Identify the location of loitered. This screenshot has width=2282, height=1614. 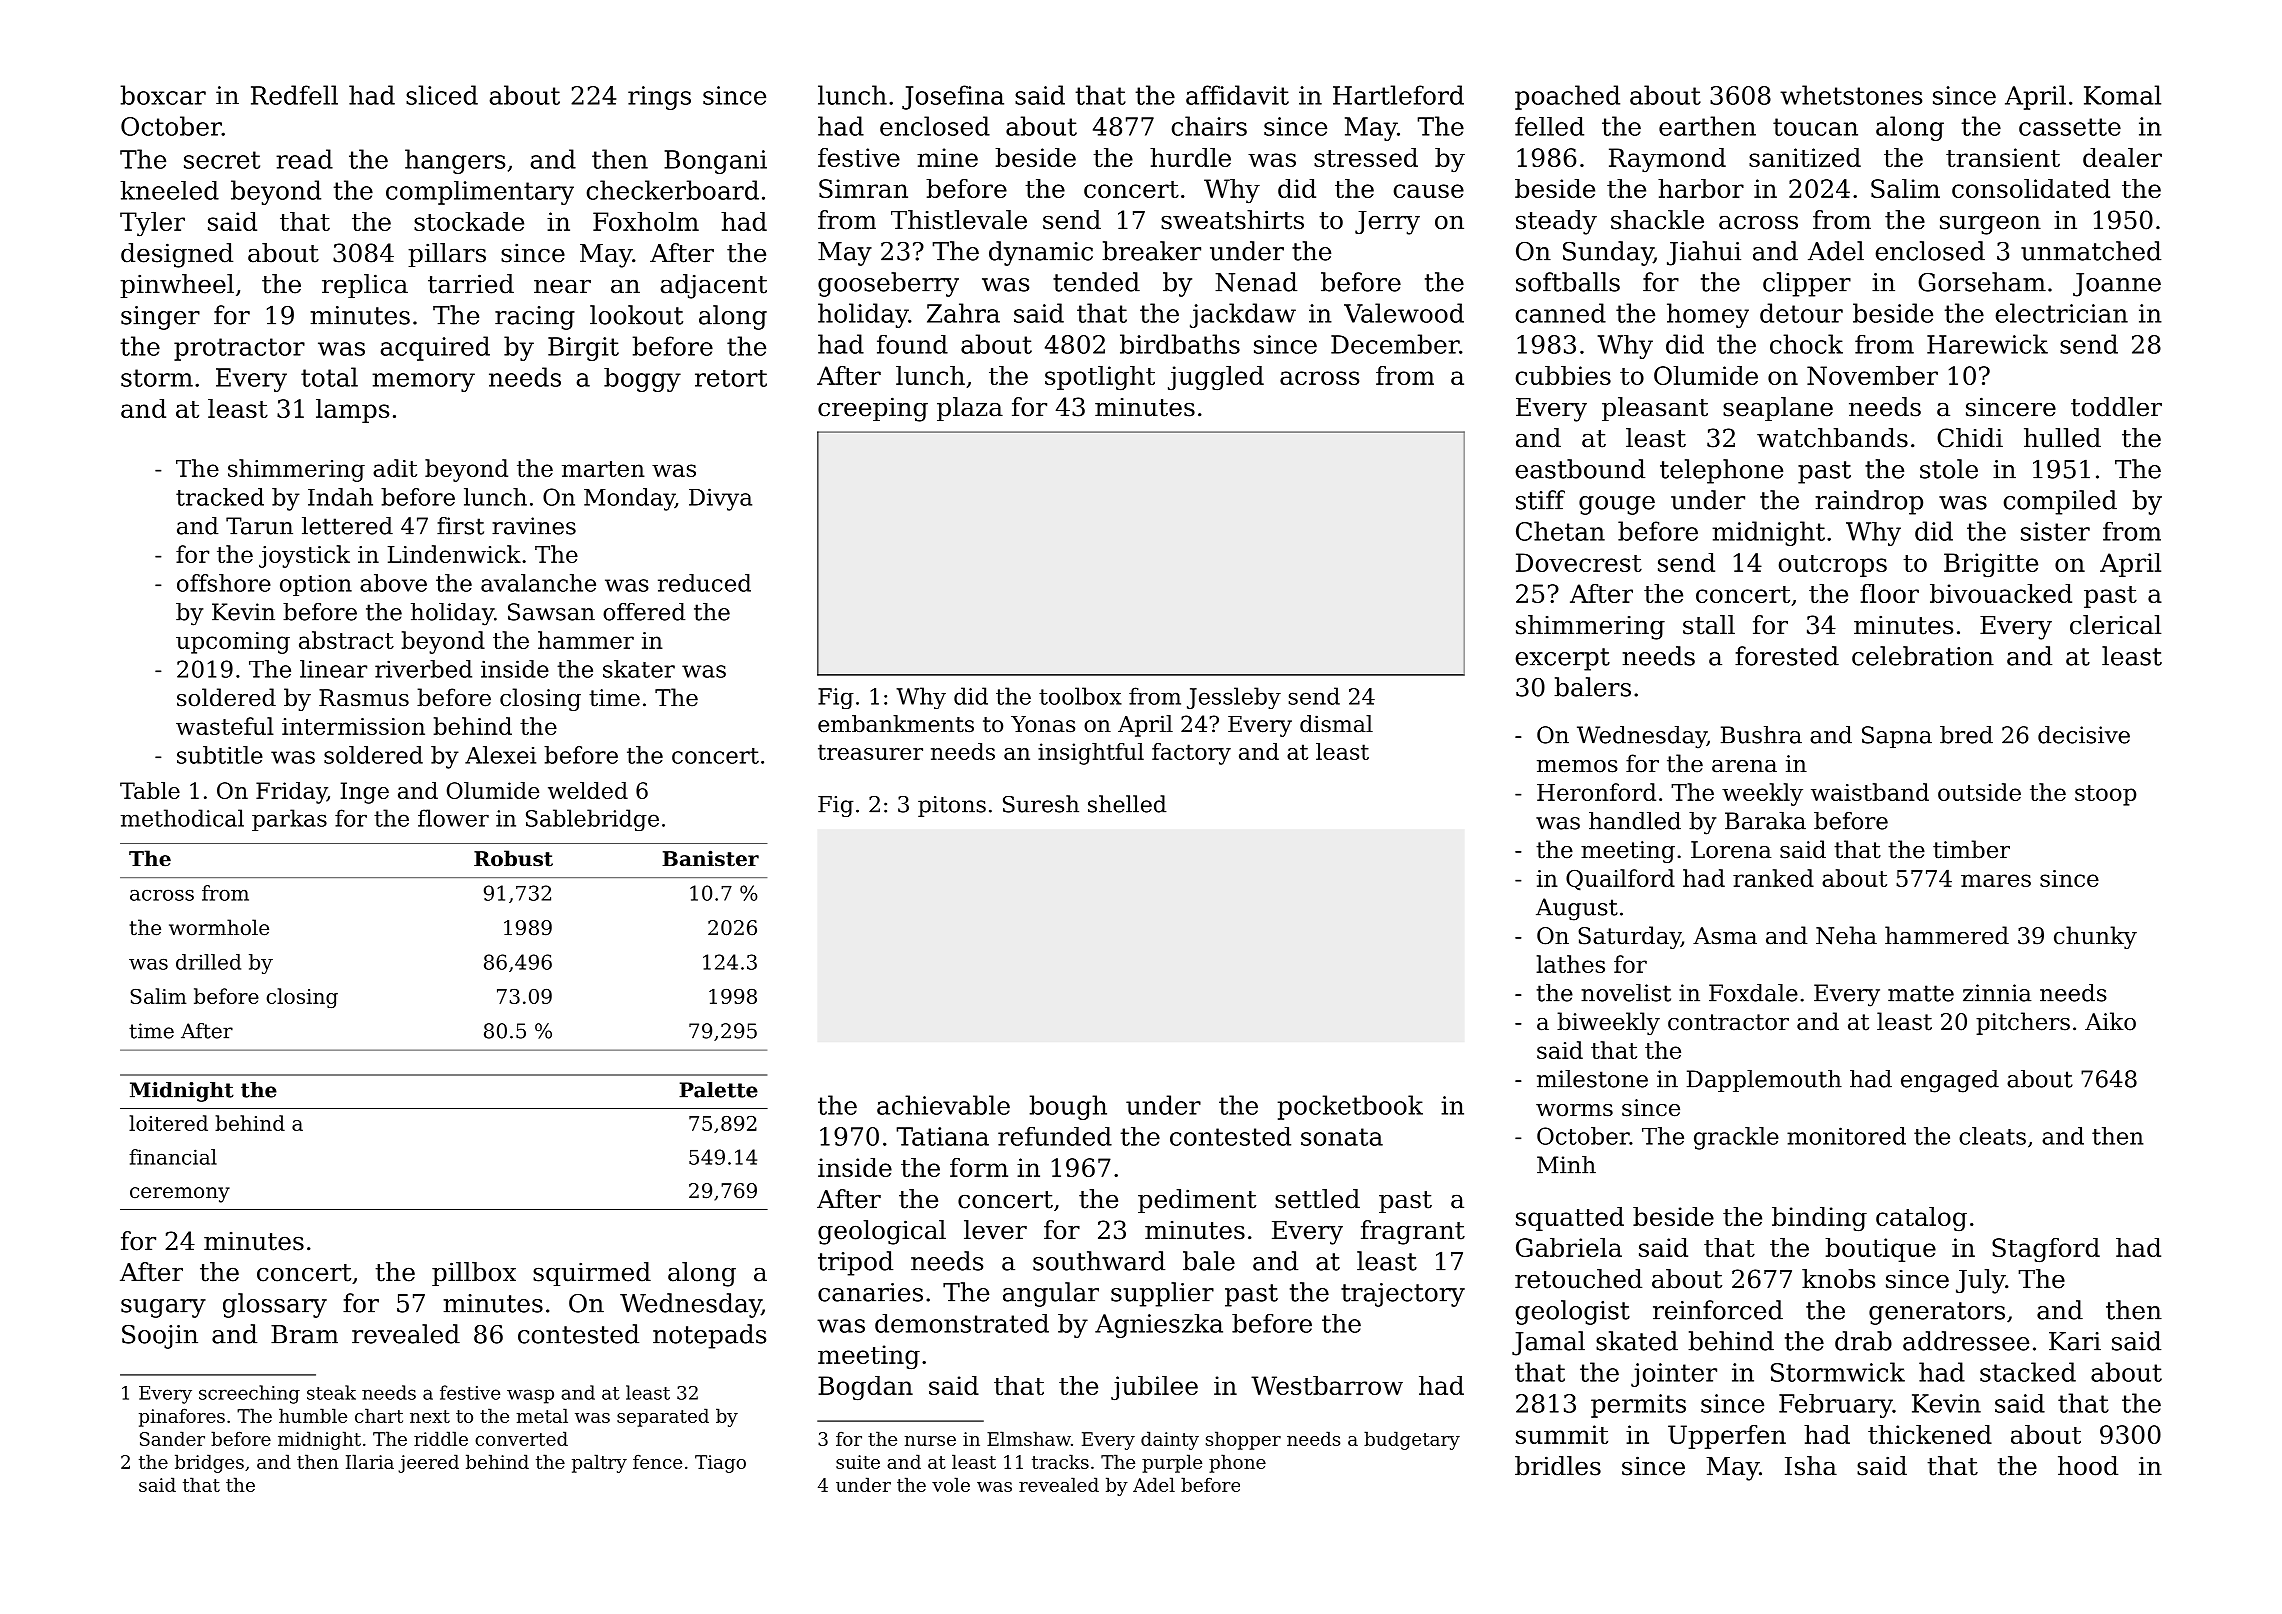
(168, 1123).
